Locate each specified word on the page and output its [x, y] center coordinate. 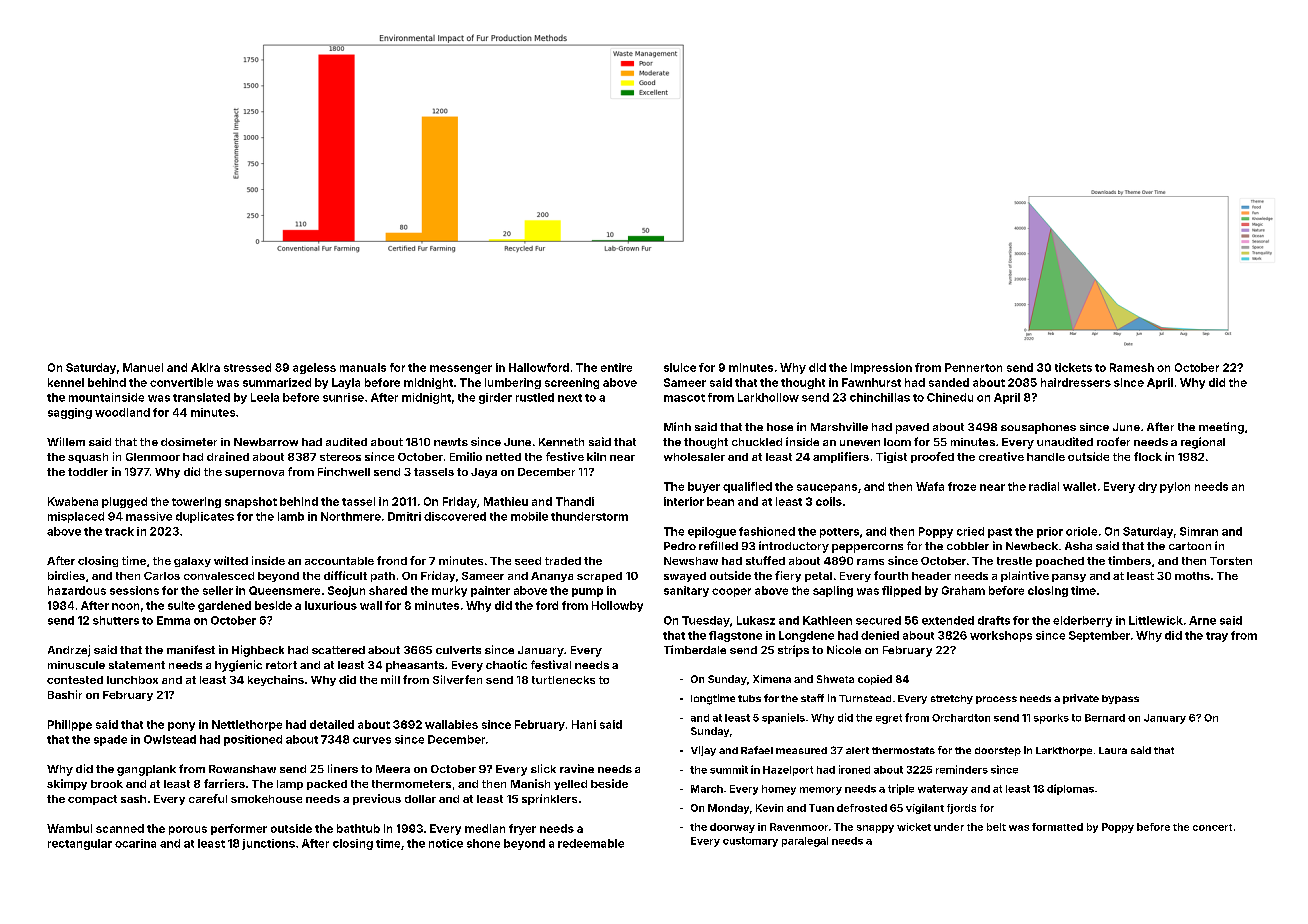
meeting [1221, 428]
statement [137, 665]
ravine [577, 768]
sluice [680, 367]
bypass [1120, 699]
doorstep [998, 751]
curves [372, 740]
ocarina [135, 843]
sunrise [343, 397]
